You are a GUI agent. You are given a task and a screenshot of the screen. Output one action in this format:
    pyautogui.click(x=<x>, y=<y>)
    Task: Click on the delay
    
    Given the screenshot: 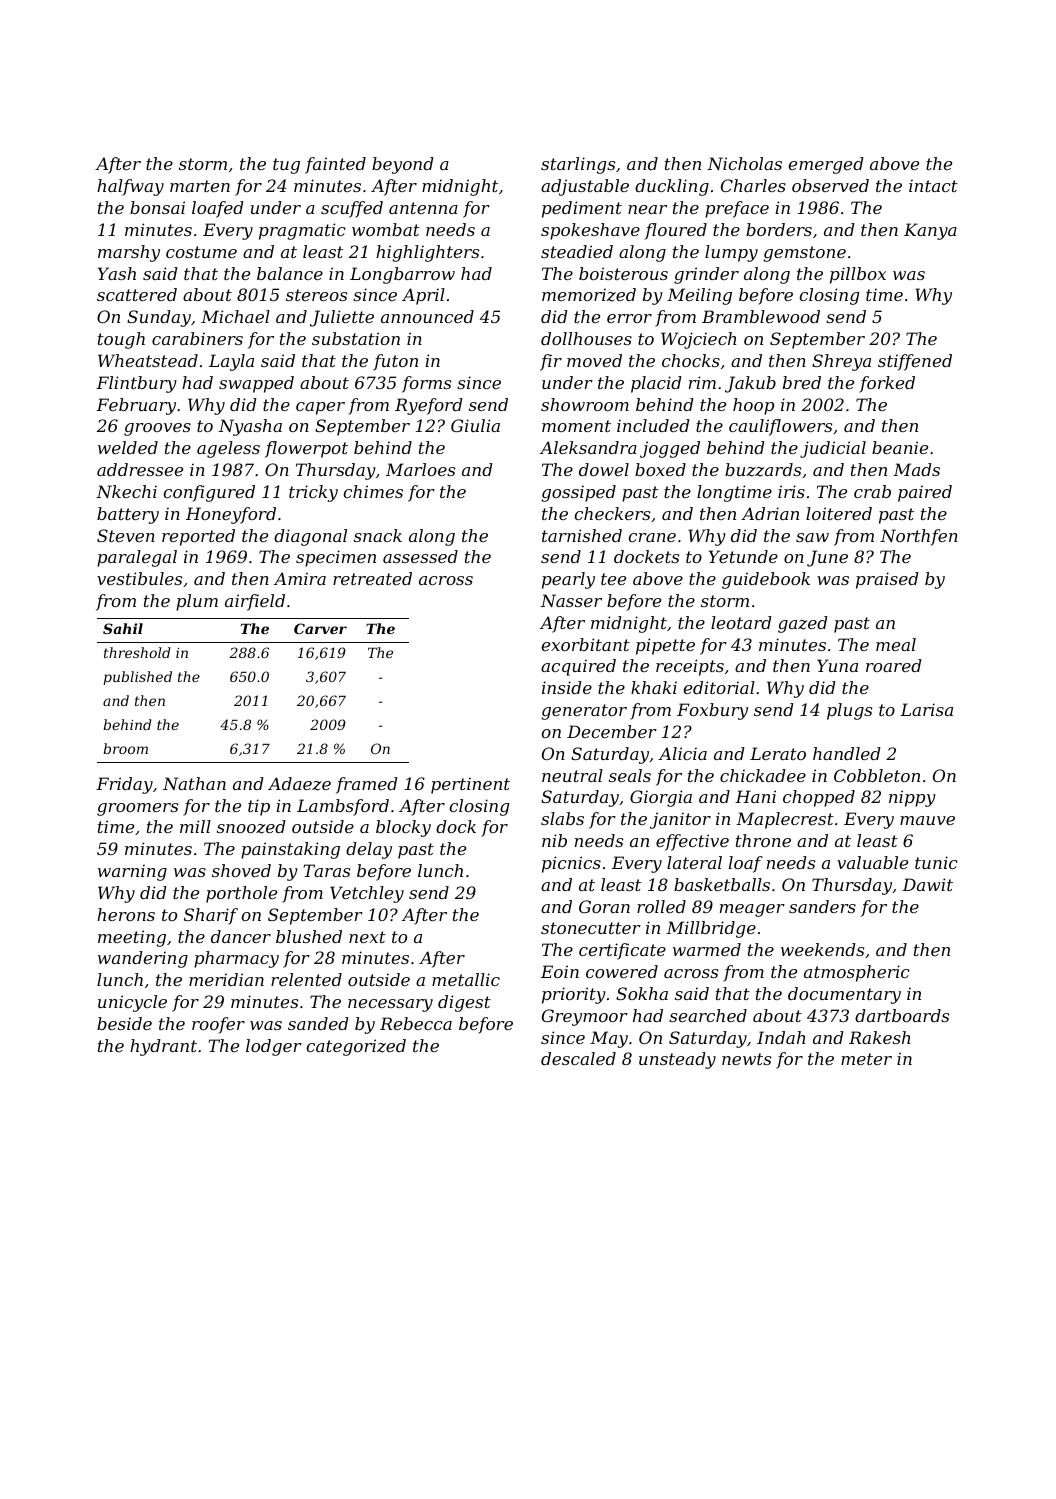 What is the action you would take?
    pyautogui.click(x=369, y=850)
